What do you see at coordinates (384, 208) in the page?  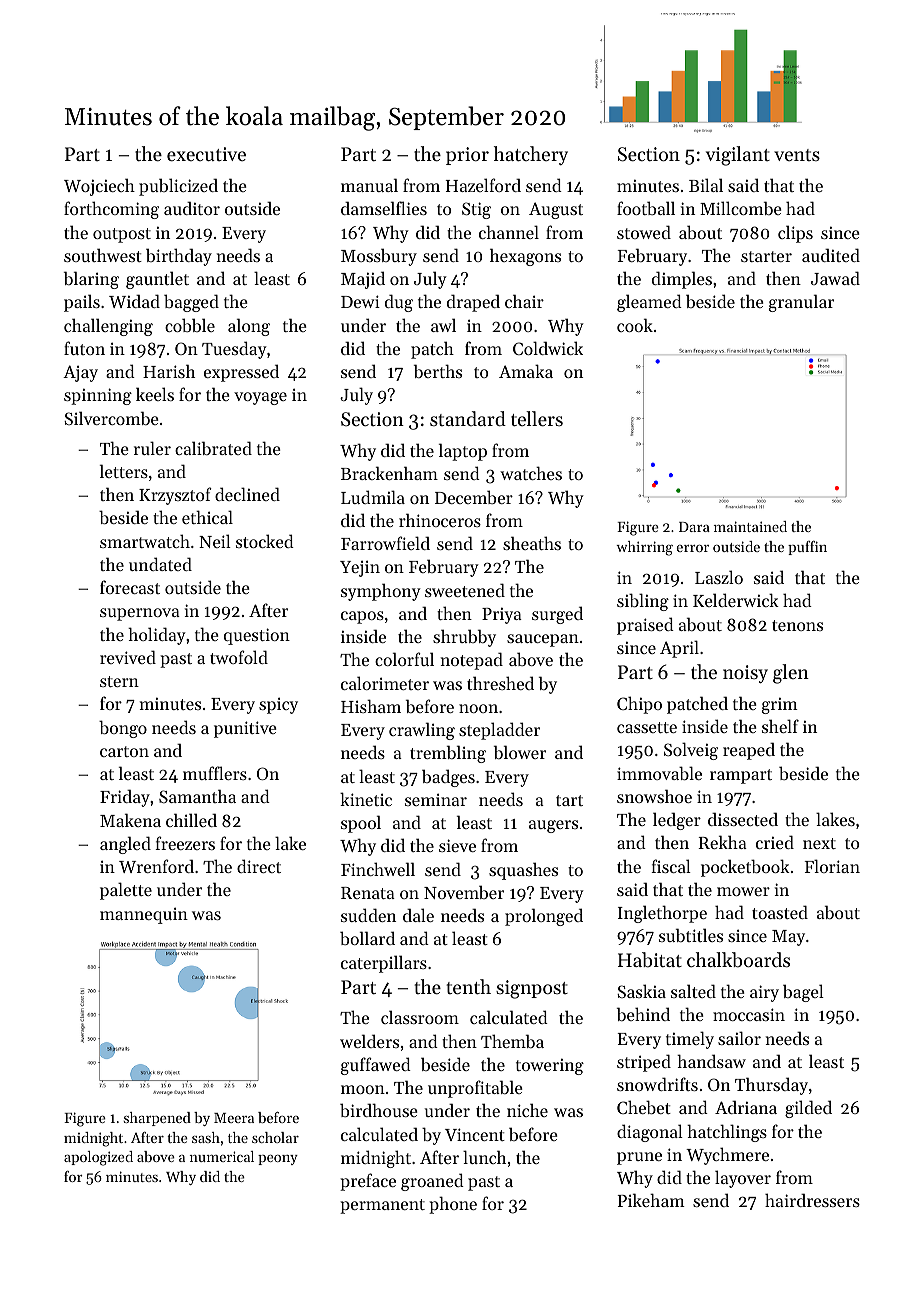 I see `damselflies` at bounding box center [384, 208].
